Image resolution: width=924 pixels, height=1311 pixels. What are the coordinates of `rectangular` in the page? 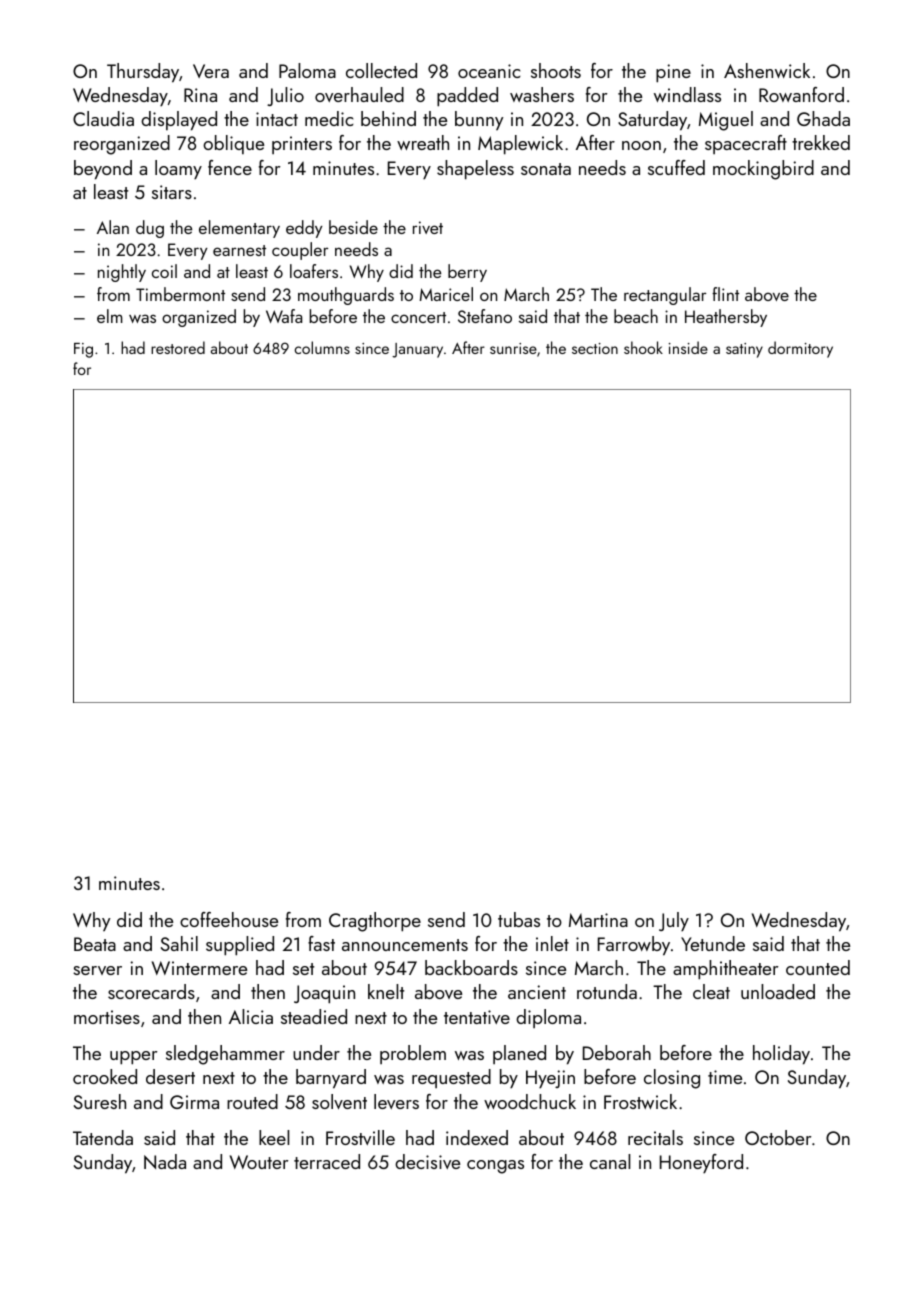 It's located at (665, 296).
